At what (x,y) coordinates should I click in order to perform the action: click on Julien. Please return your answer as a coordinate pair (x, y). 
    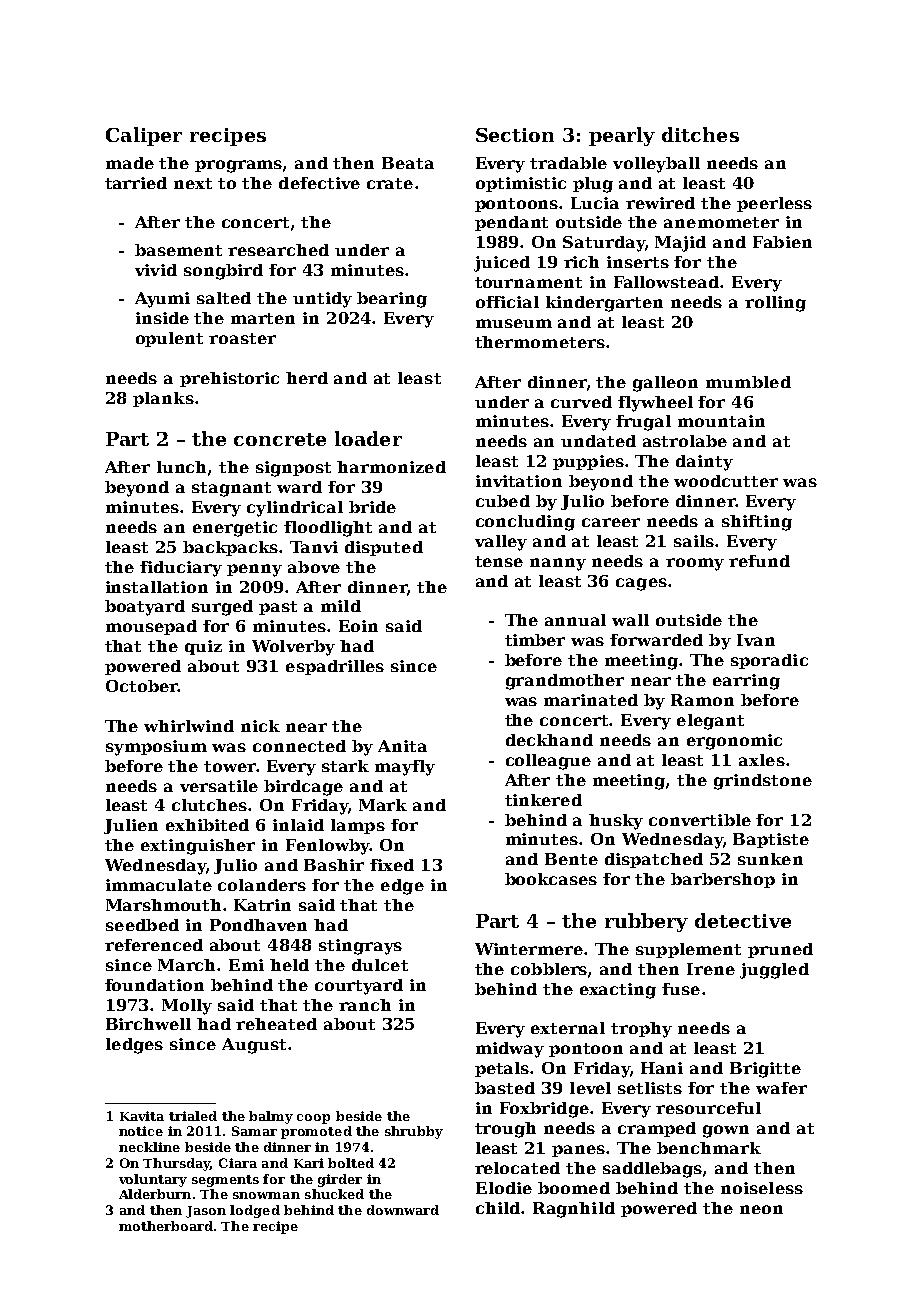
    Looking at the image, I should click on (131, 826).
